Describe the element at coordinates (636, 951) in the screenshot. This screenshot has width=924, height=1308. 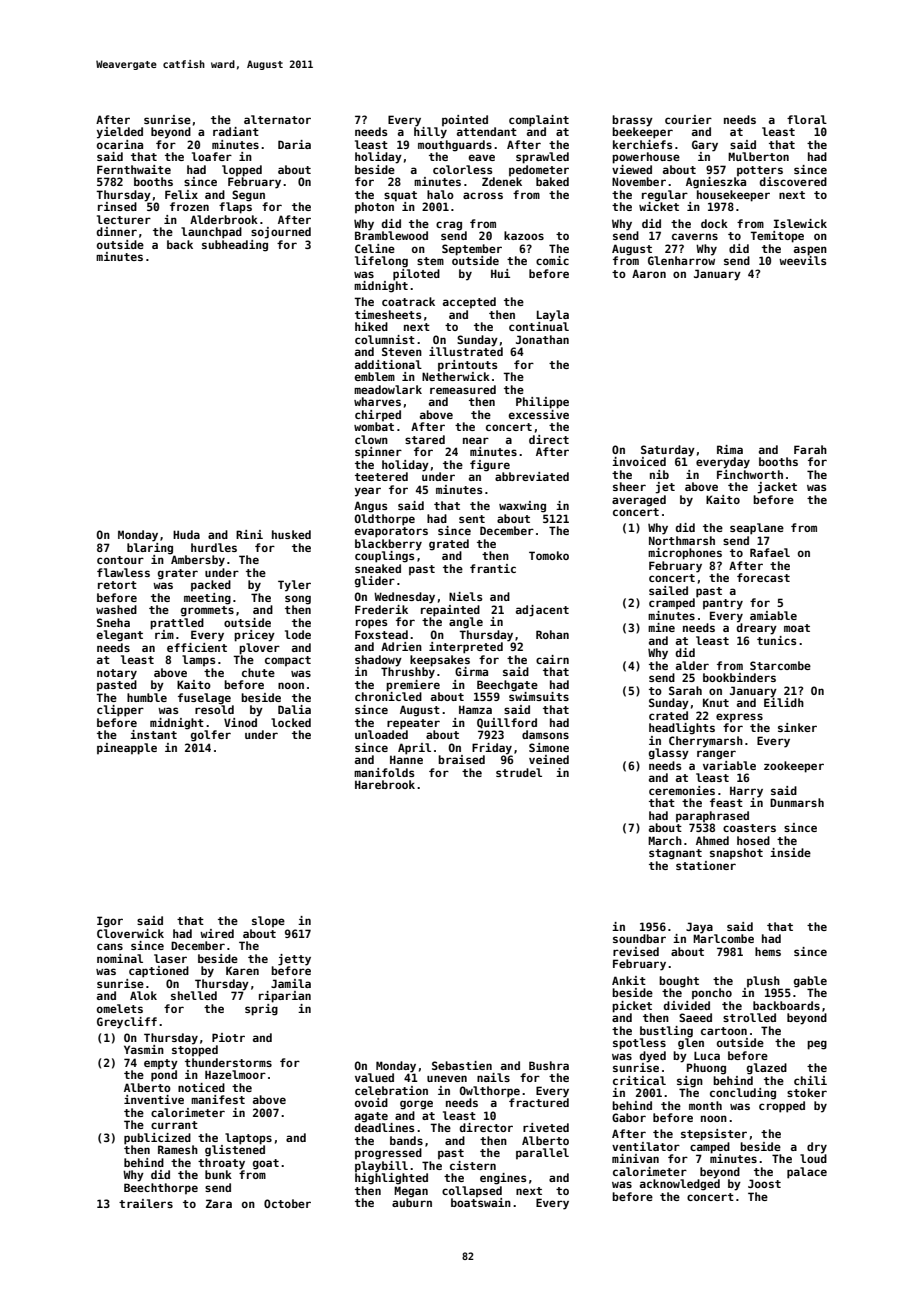
I see `revised` at that location.
